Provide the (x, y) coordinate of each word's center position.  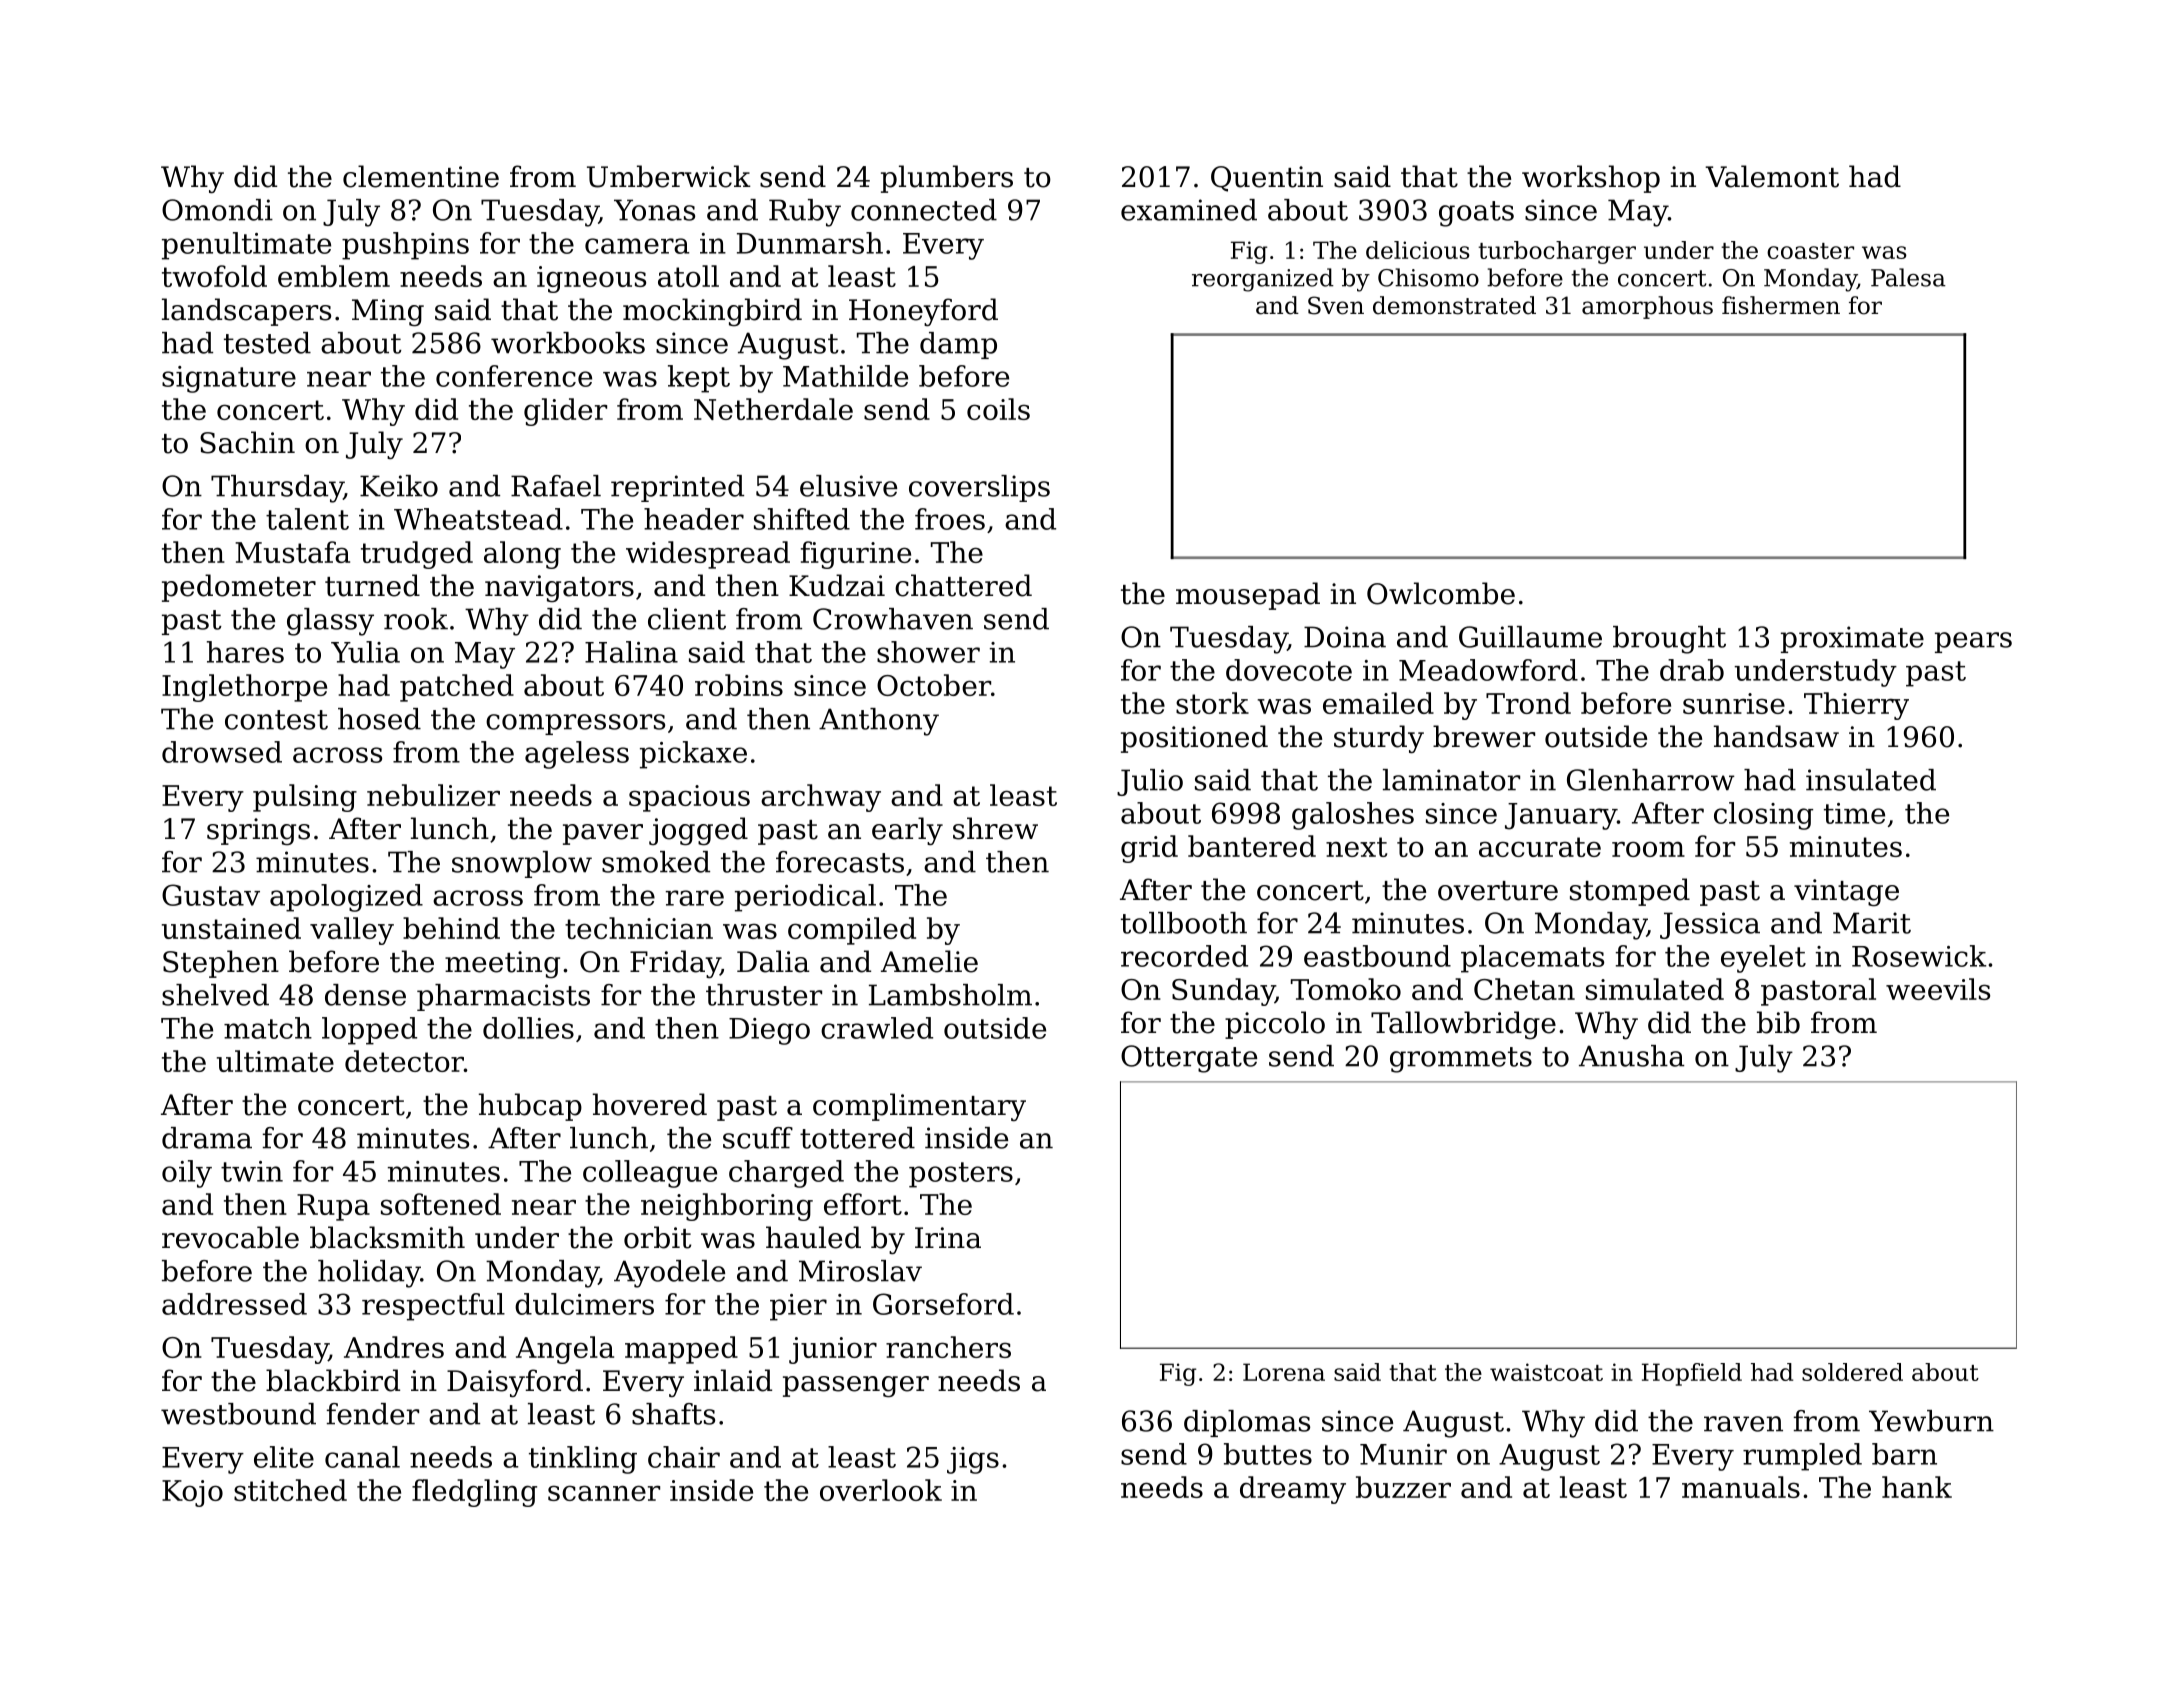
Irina (948, 1238)
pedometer (239, 588)
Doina (1345, 637)
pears (1973, 642)
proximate (1852, 639)
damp (958, 345)
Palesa (1908, 277)
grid (1149, 849)
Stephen (221, 964)
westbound (238, 1414)
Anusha (1632, 1056)
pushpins (405, 246)
